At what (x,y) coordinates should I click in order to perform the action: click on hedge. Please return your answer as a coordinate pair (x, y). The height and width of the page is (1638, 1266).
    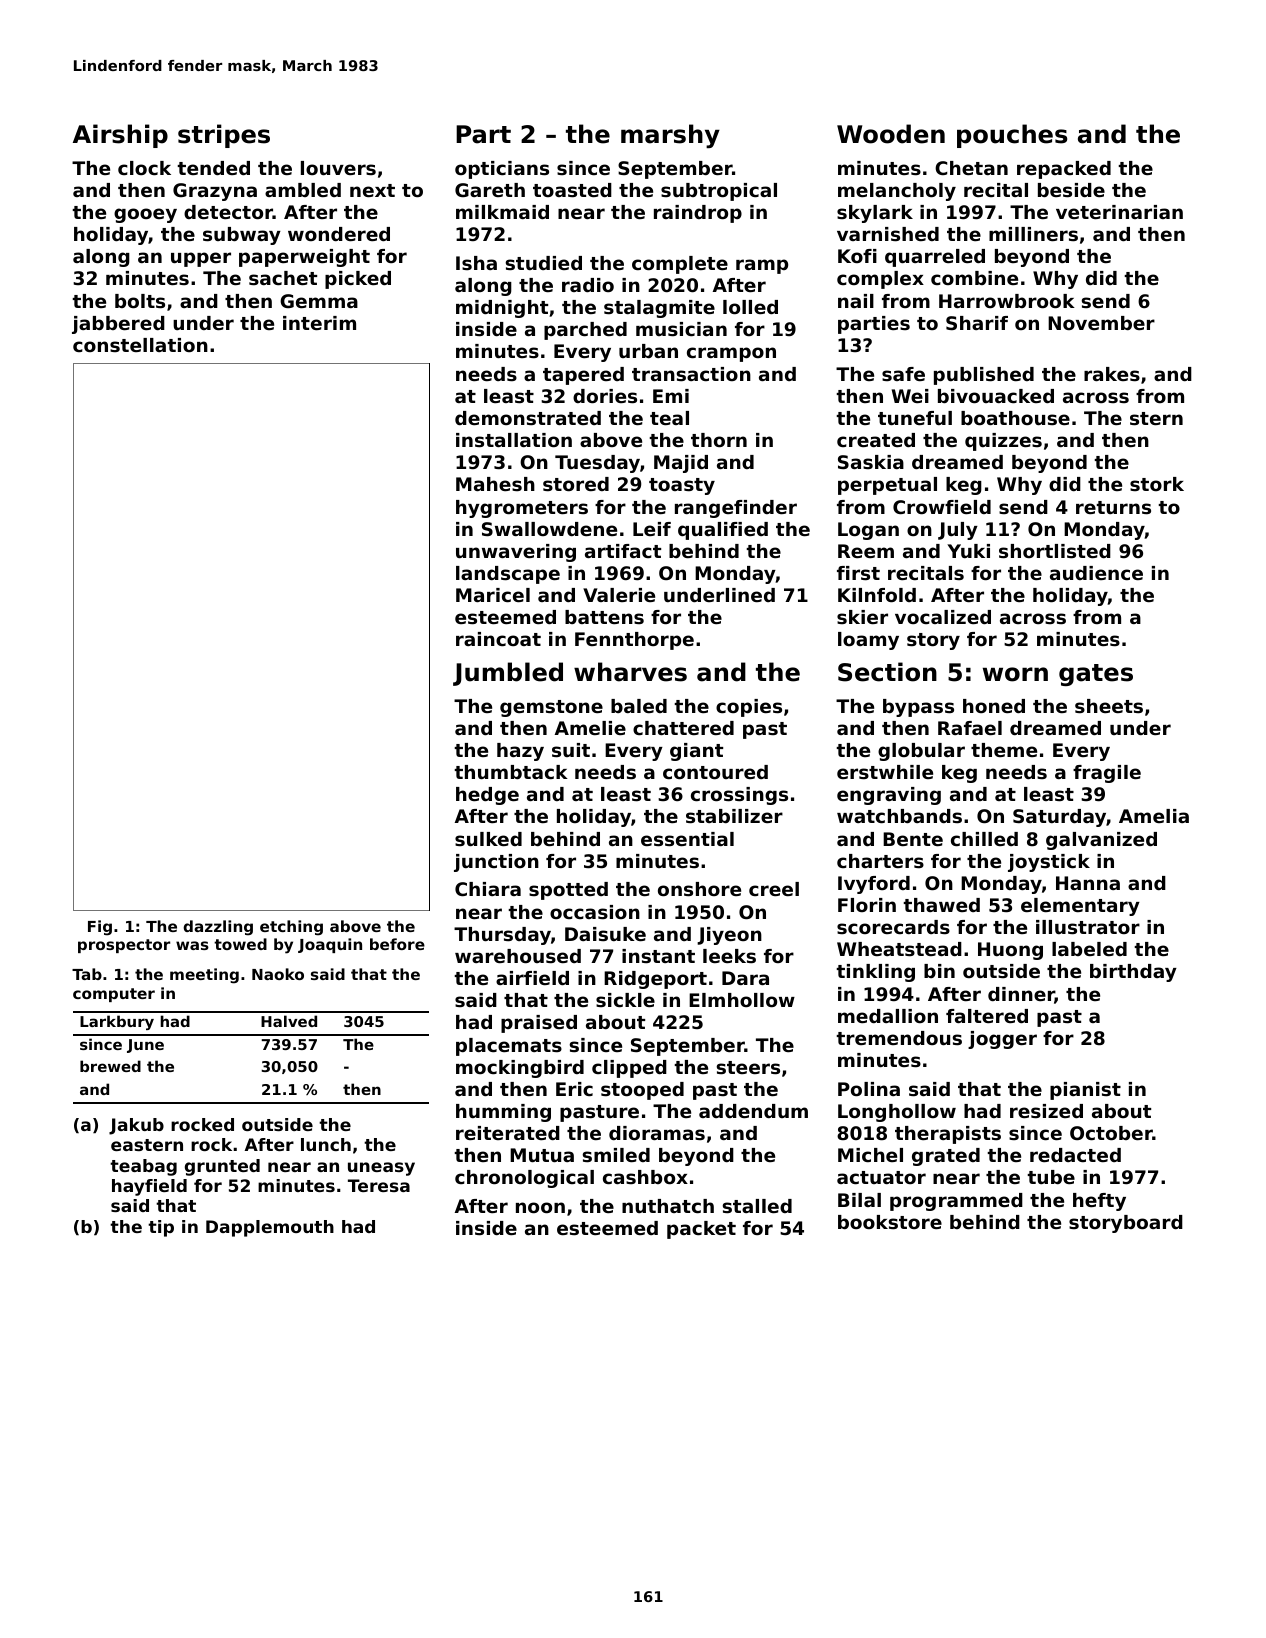
    Looking at the image, I should click on (487, 796).
